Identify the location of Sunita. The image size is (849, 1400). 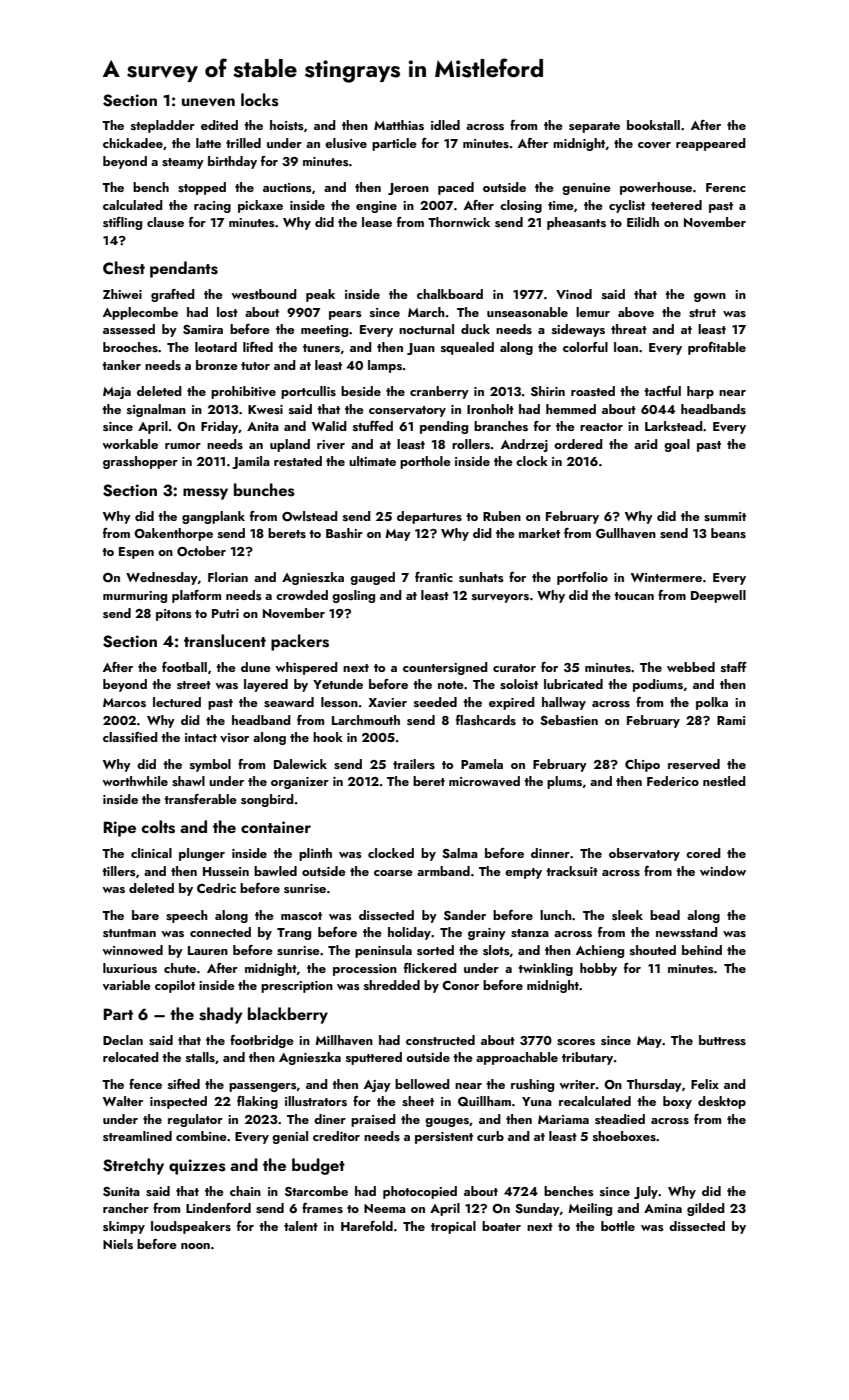
(121, 1192).
